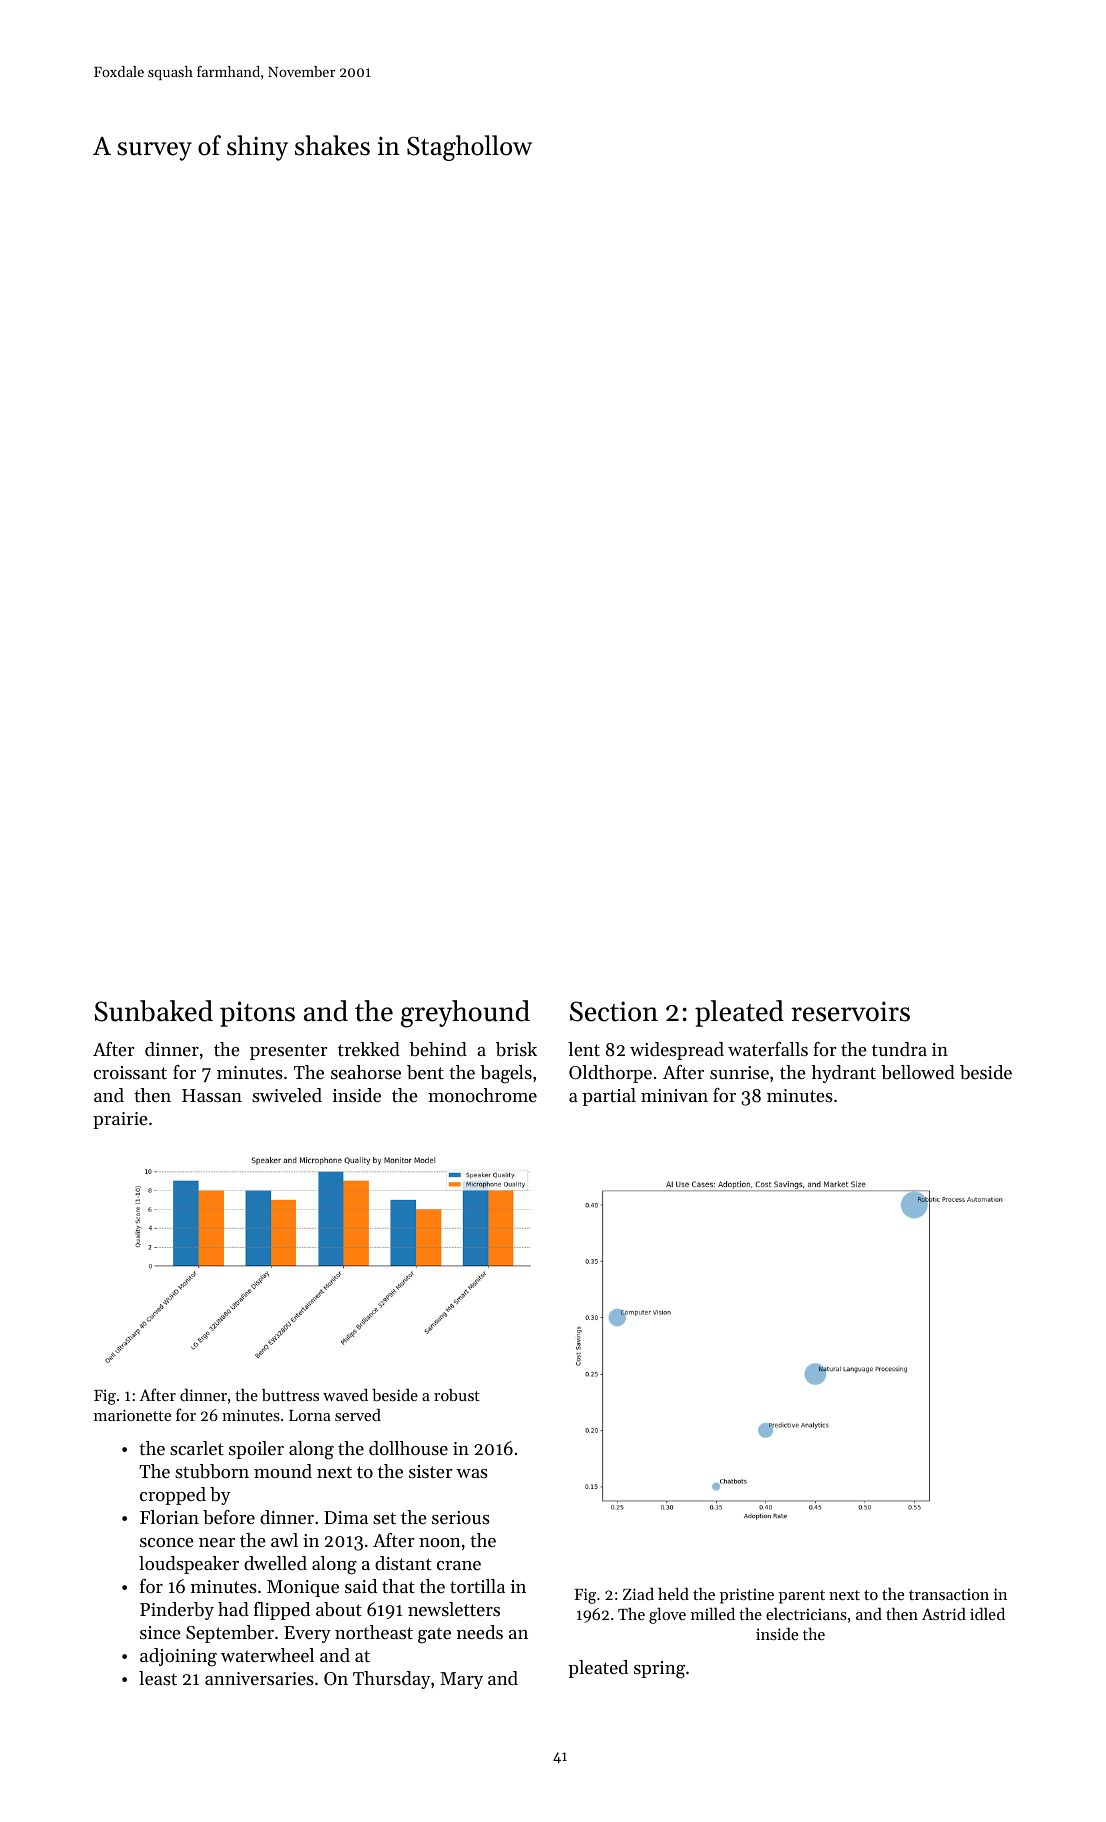 Image resolution: width=1106 pixels, height=1822 pixels. What do you see at coordinates (256, 1450) in the screenshot?
I see `spoiler` at bounding box center [256, 1450].
